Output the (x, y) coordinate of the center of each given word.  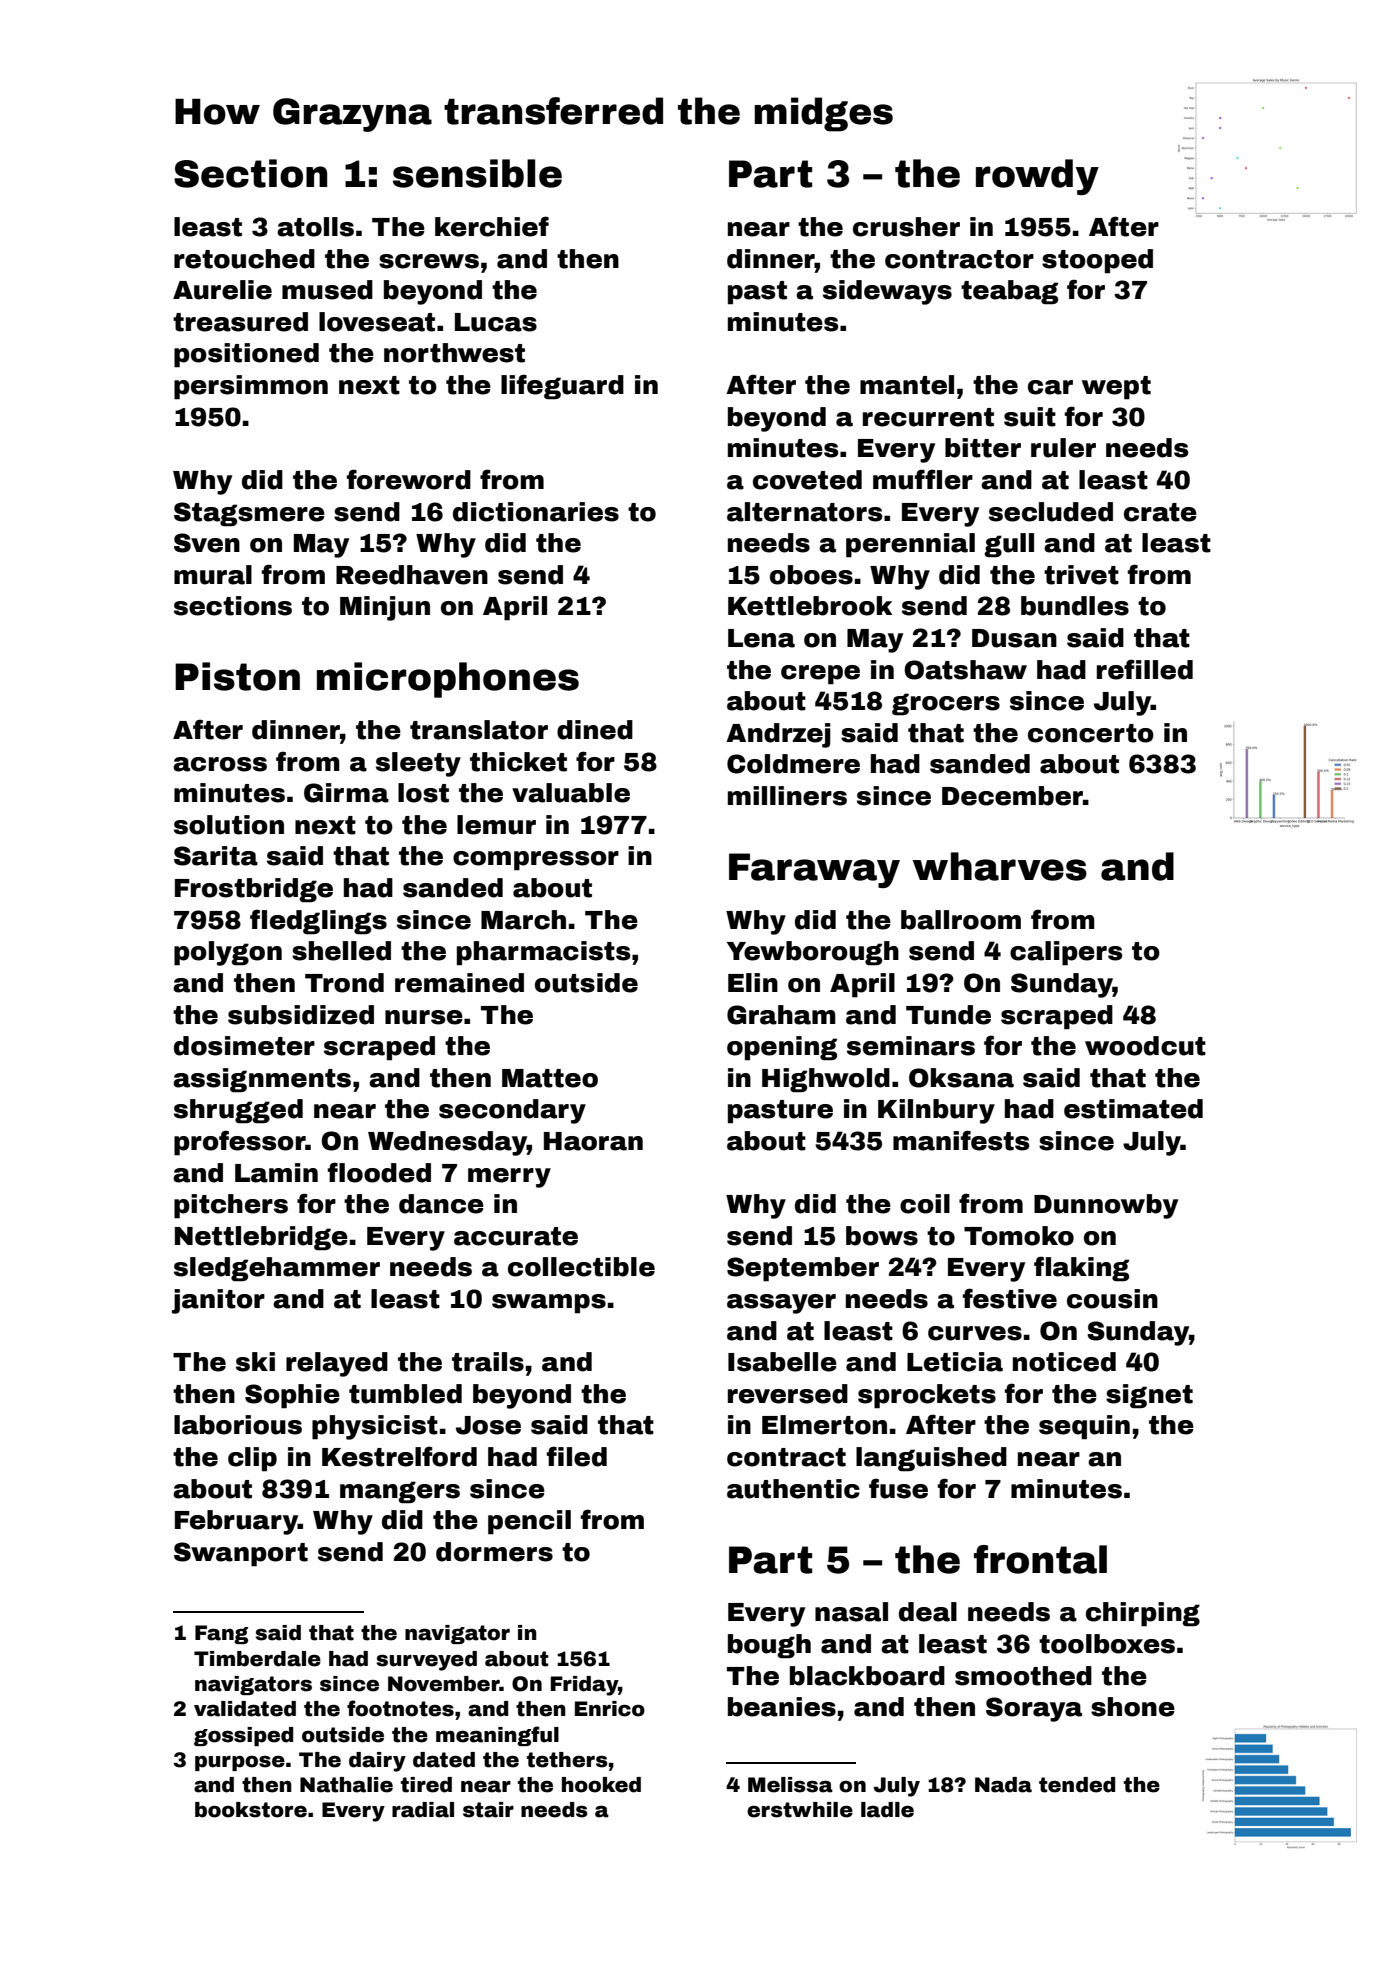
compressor (536, 861)
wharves (1000, 866)
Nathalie (346, 1785)
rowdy (1037, 177)
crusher (906, 227)
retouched (244, 259)
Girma (346, 793)
